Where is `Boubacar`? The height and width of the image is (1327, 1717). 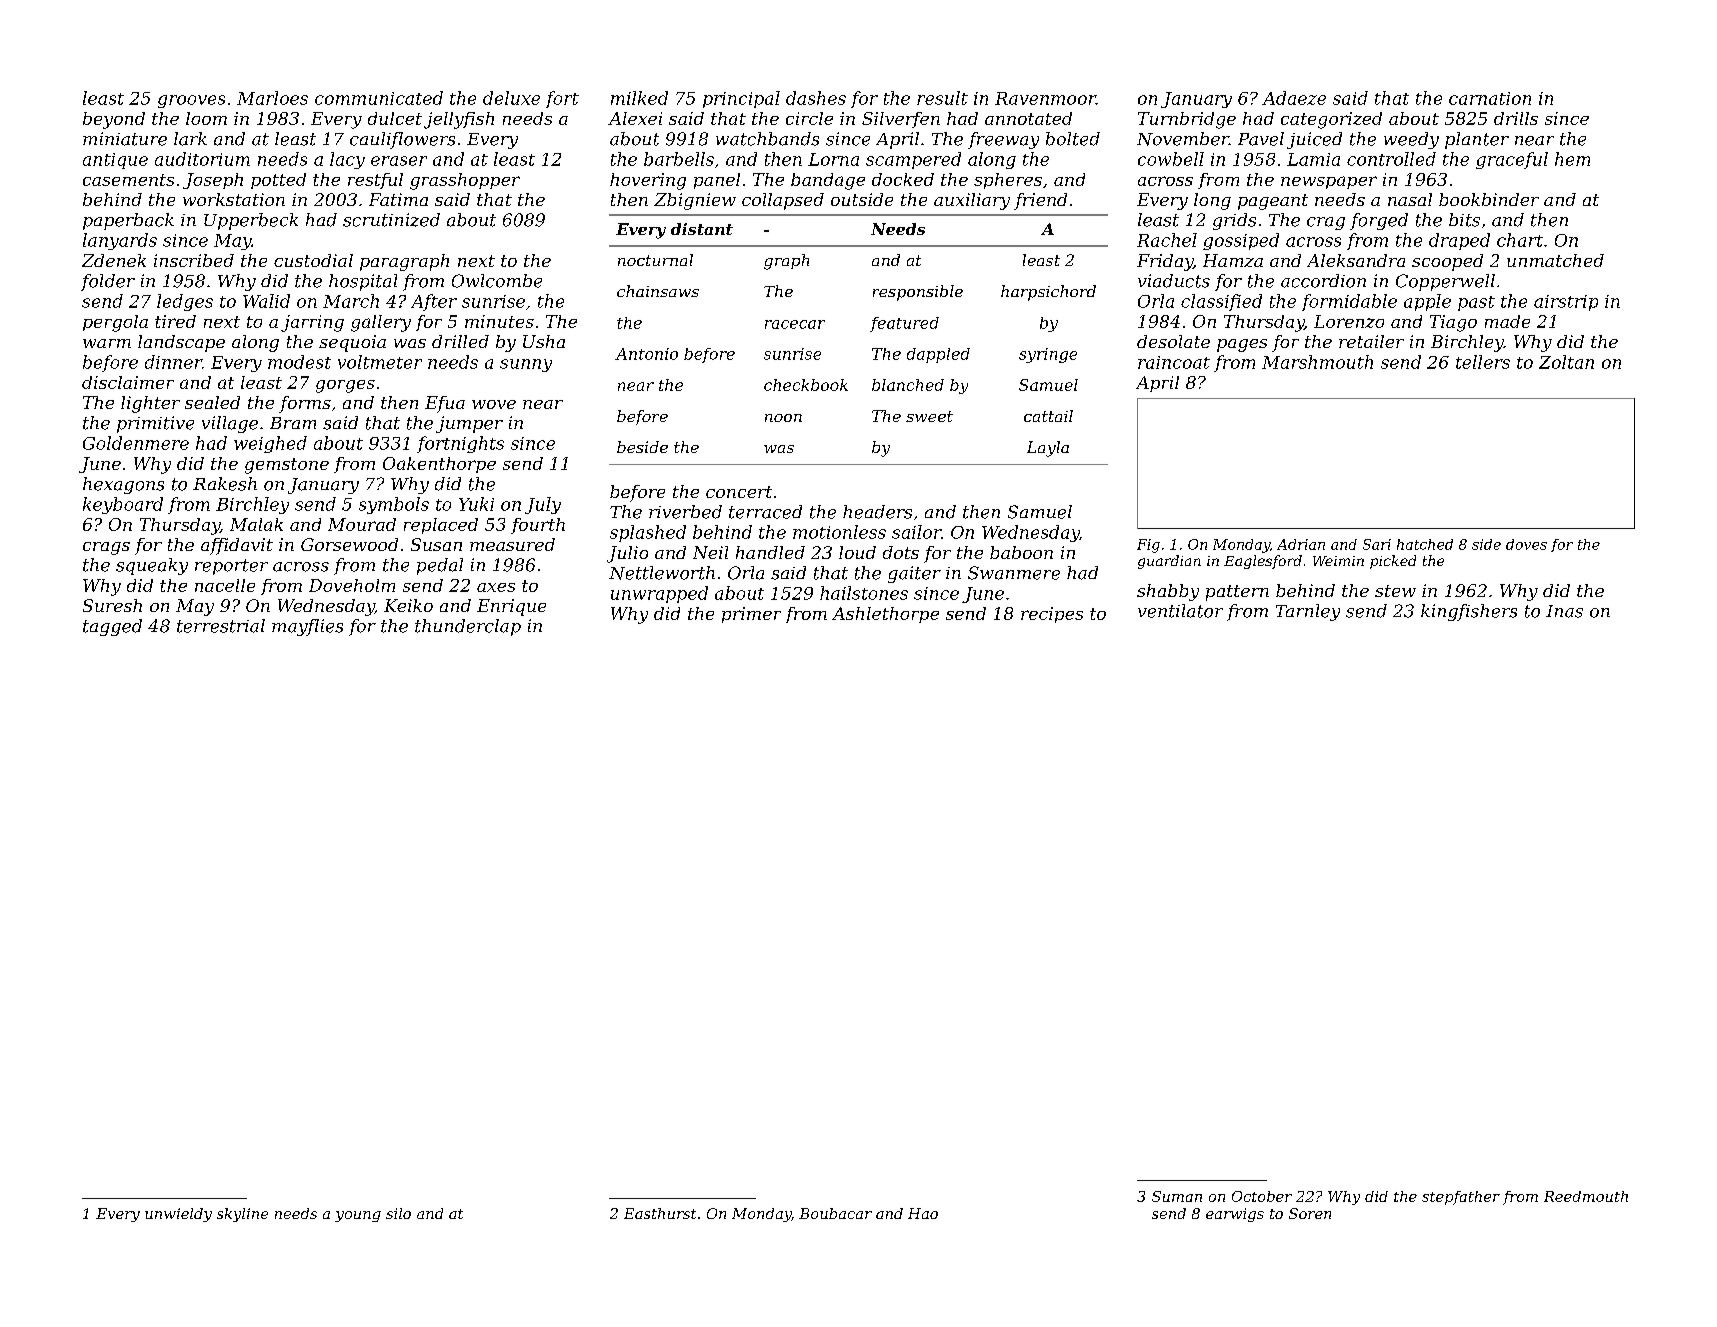
Boubacar is located at coordinates (835, 1213).
